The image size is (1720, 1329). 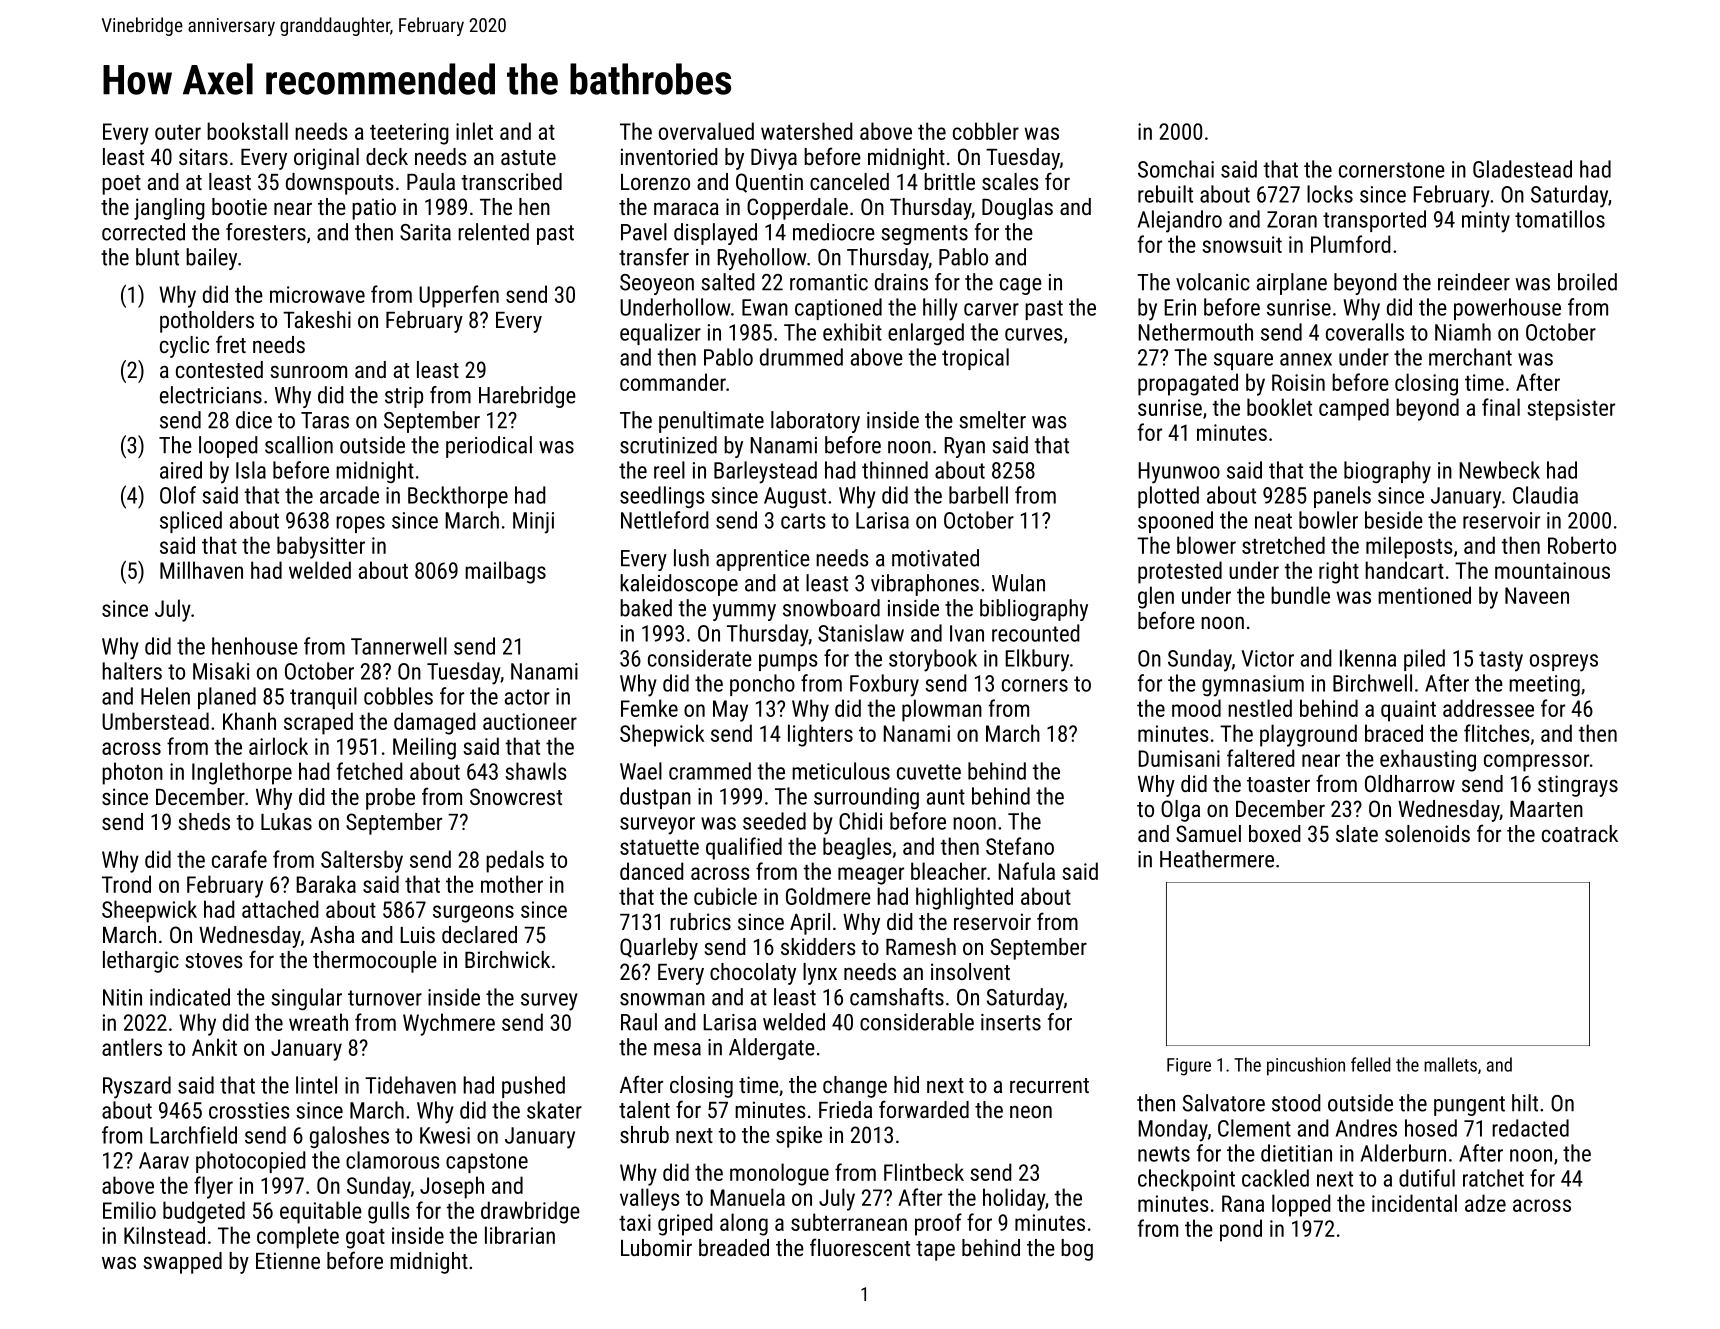 What do you see at coordinates (527, 697) in the page?
I see `actor` at bounding box center [527, 697].
